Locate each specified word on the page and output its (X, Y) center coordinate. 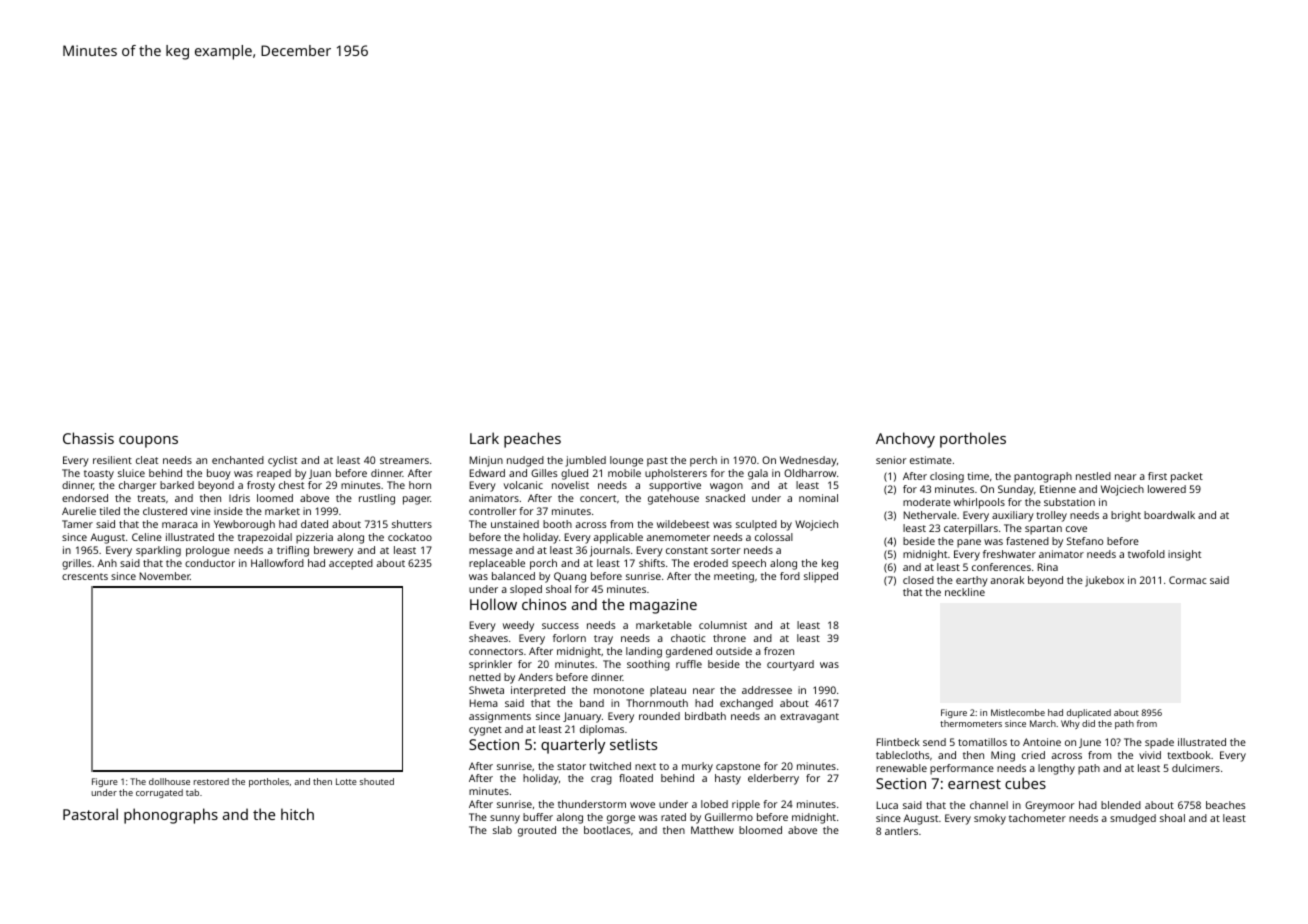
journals (610, 551)
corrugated (159, 793)
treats (151, 498)
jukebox (1104, 581)
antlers (901, 831)
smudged (1133, 819)
